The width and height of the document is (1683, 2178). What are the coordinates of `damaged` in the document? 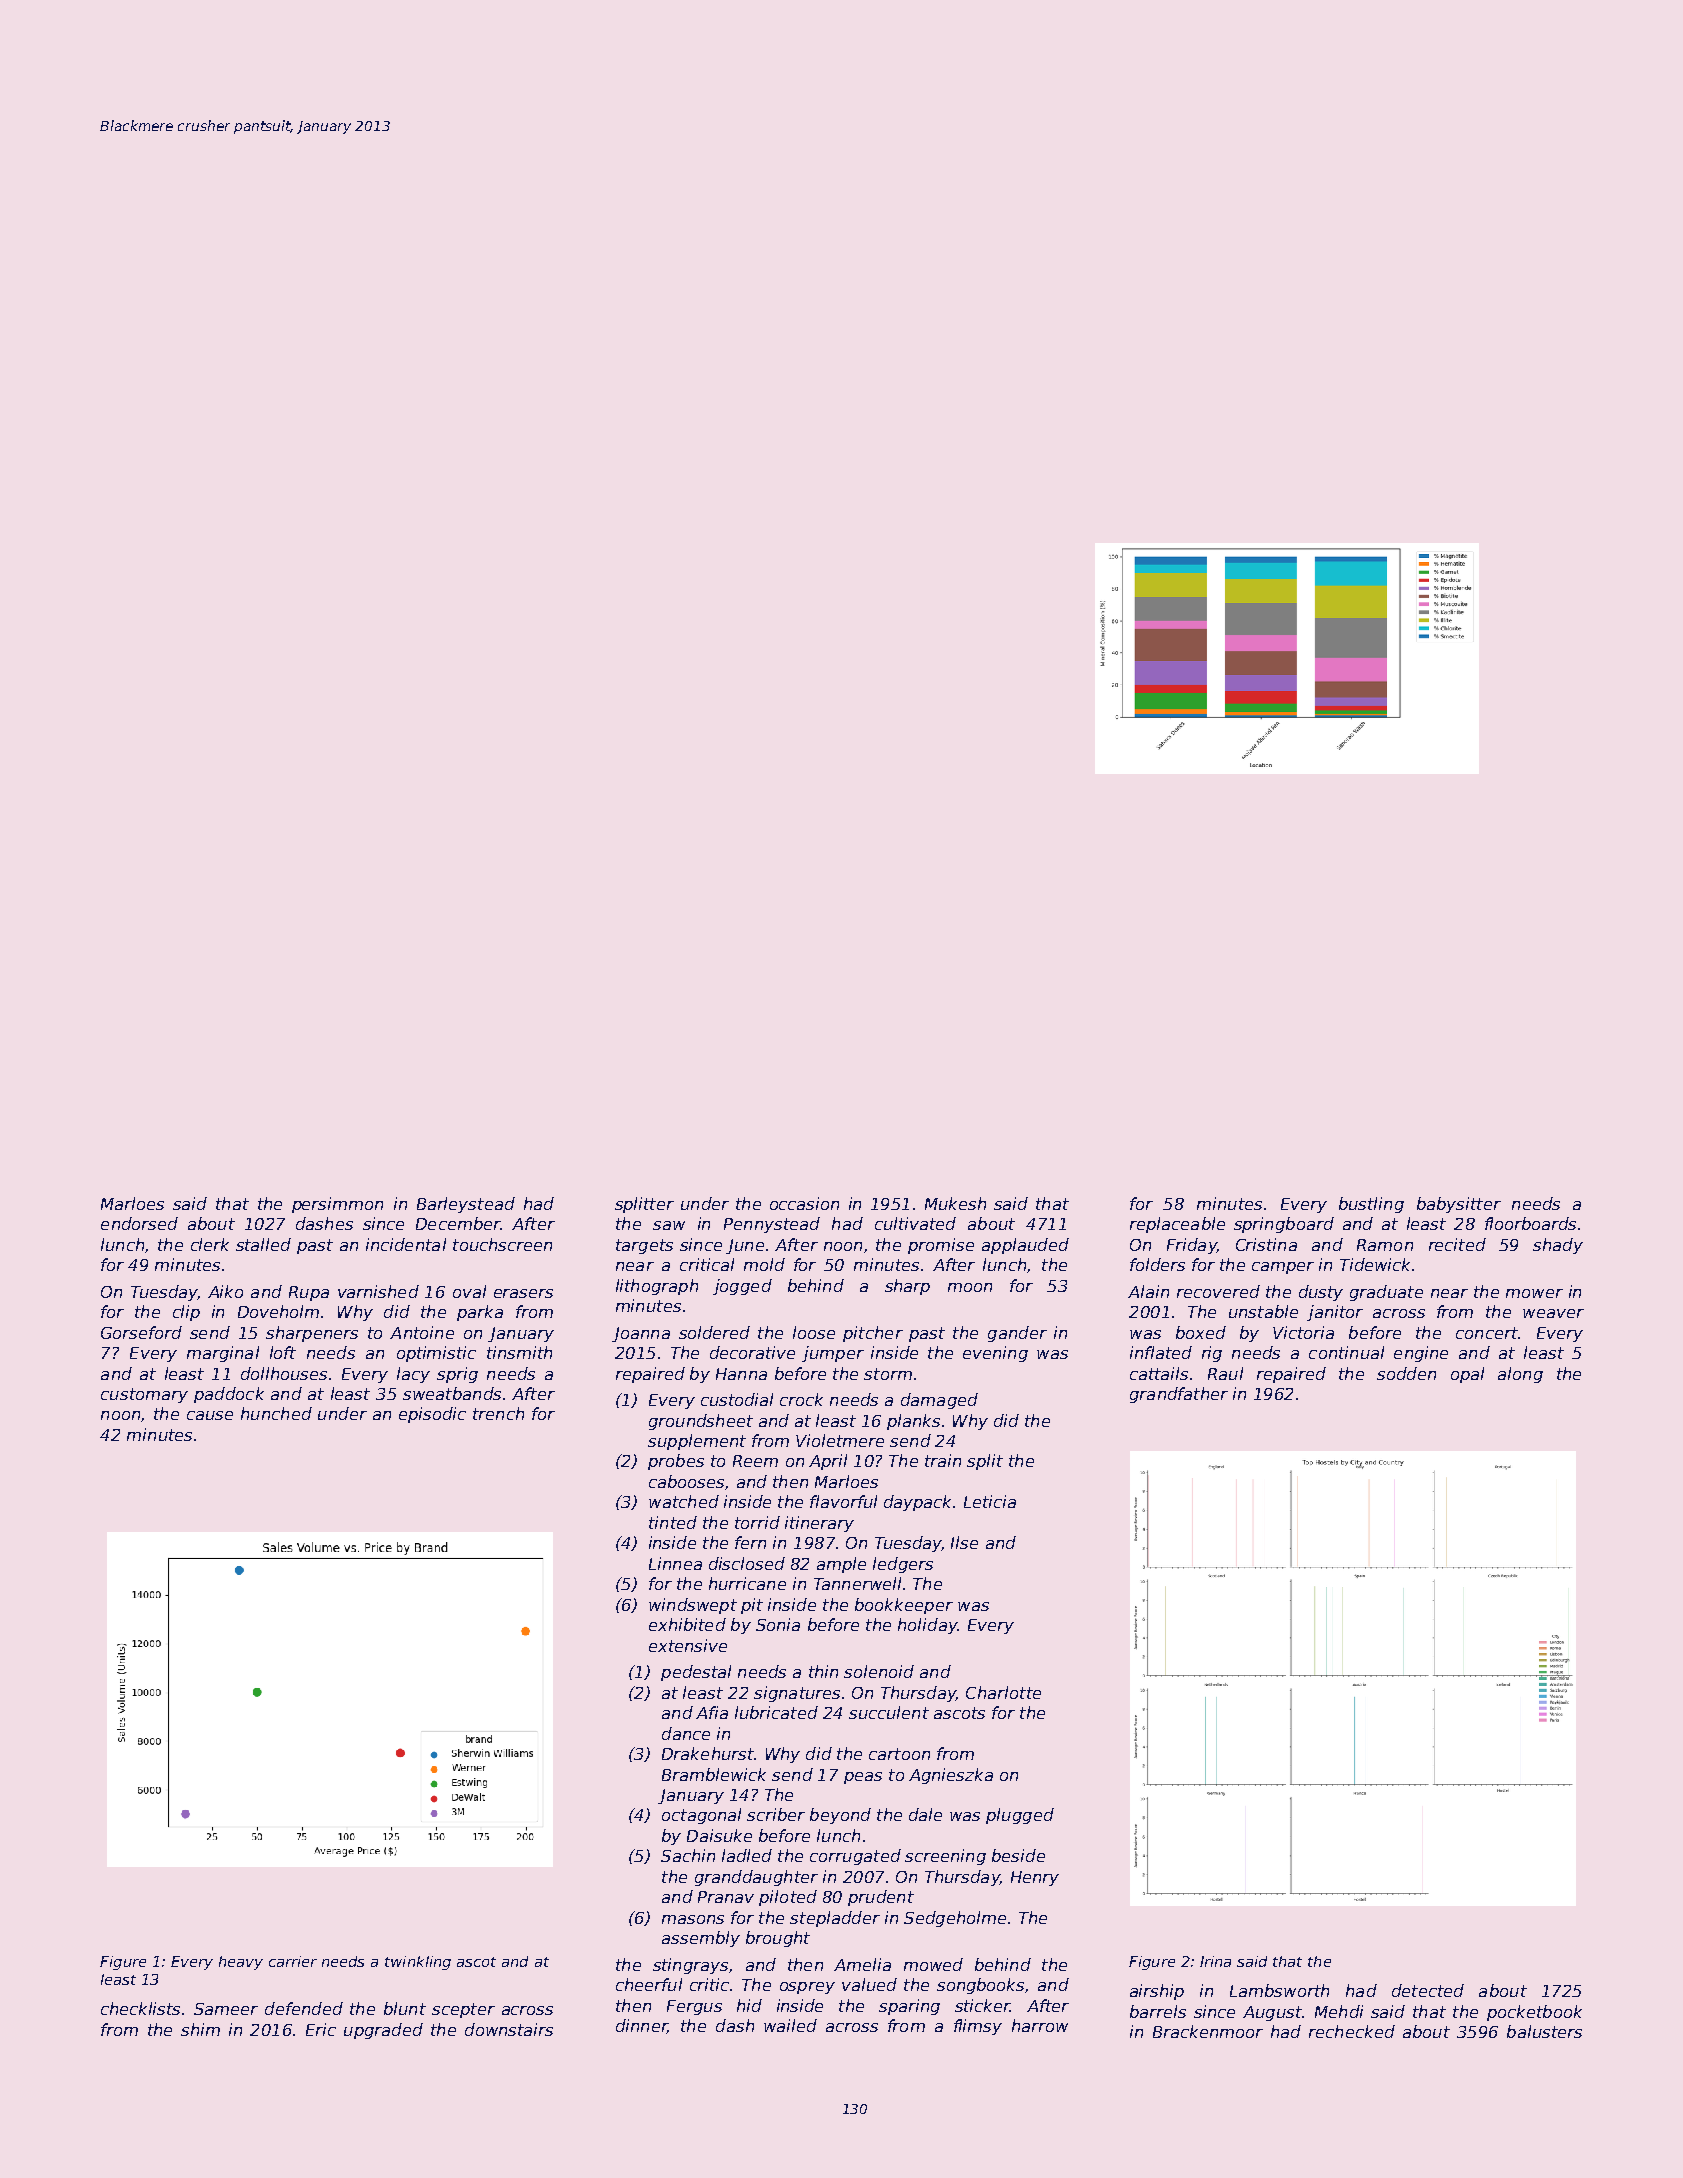 It's located at (939, 1401).
